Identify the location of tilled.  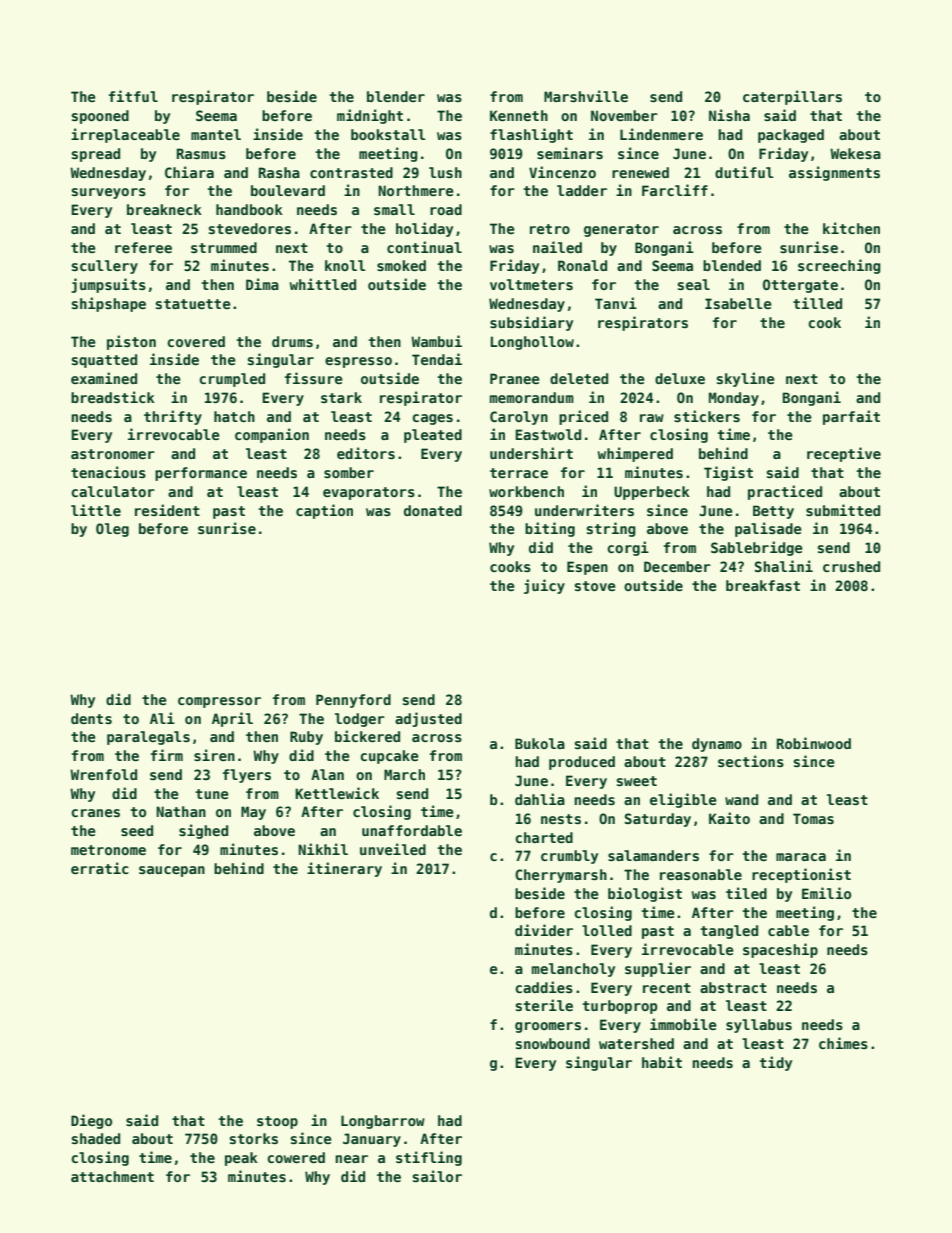
(817, 303).
